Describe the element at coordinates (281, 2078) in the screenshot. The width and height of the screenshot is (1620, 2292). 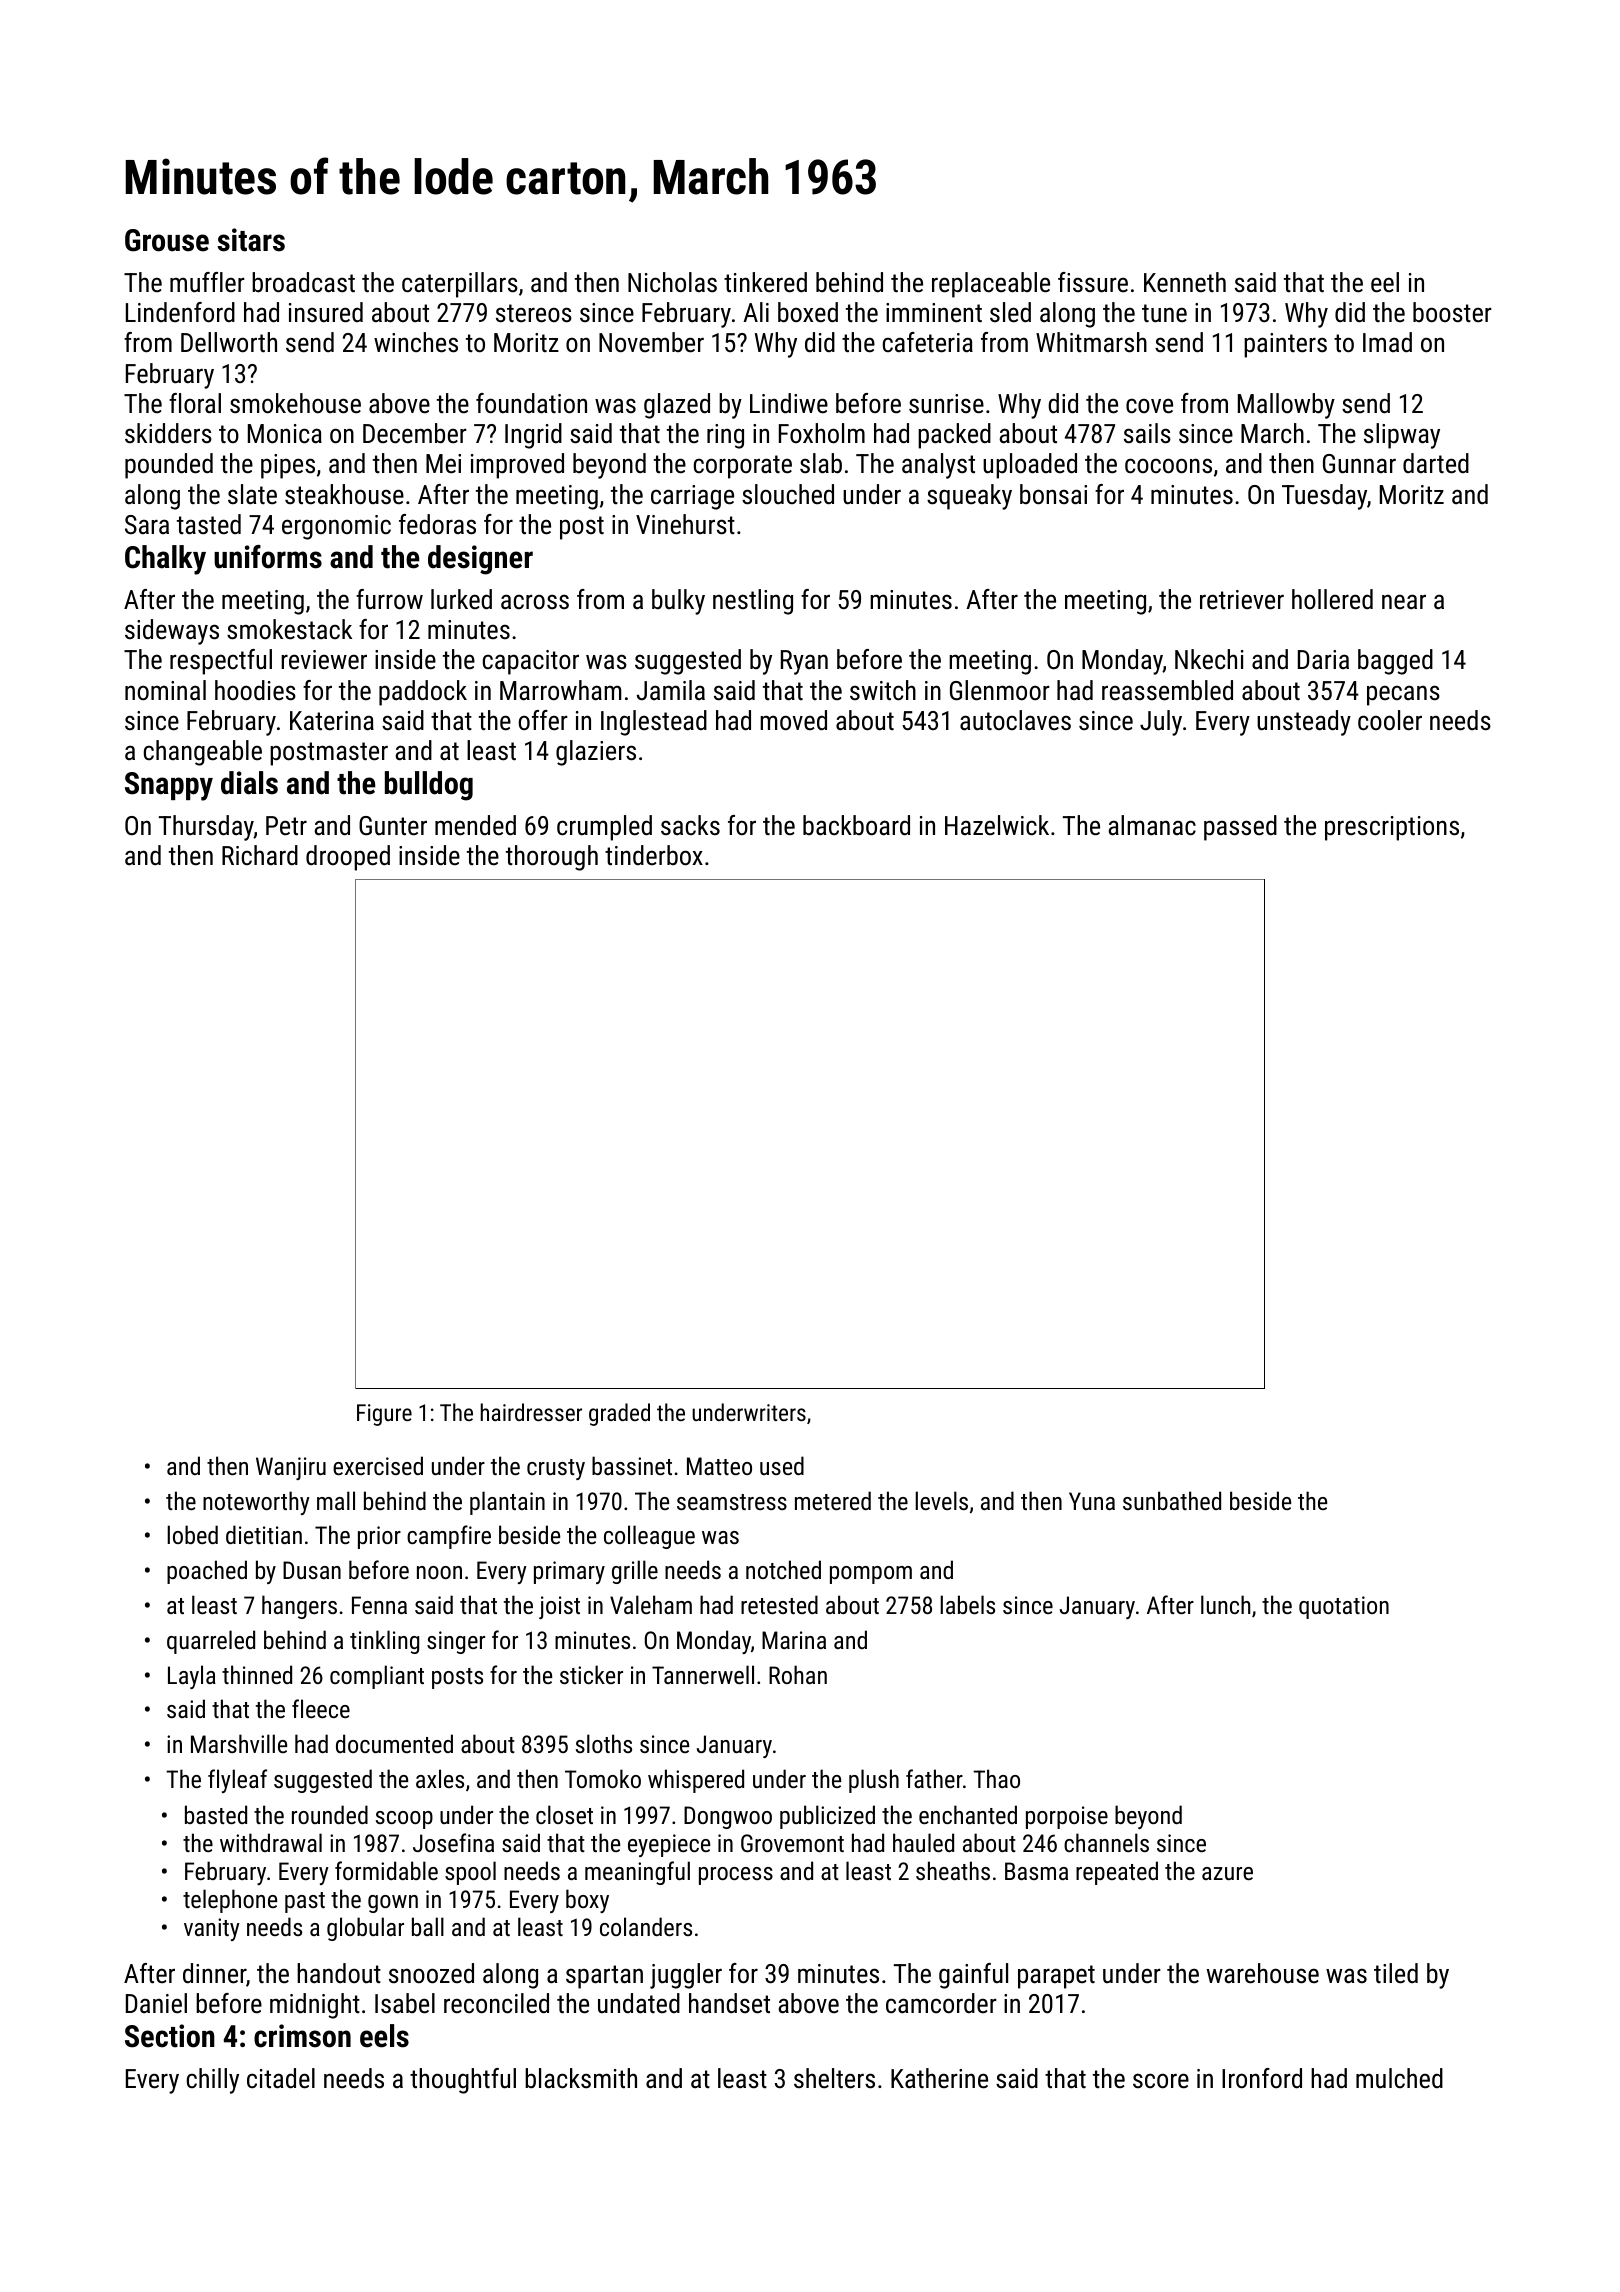
I see `citadel` at that location.
